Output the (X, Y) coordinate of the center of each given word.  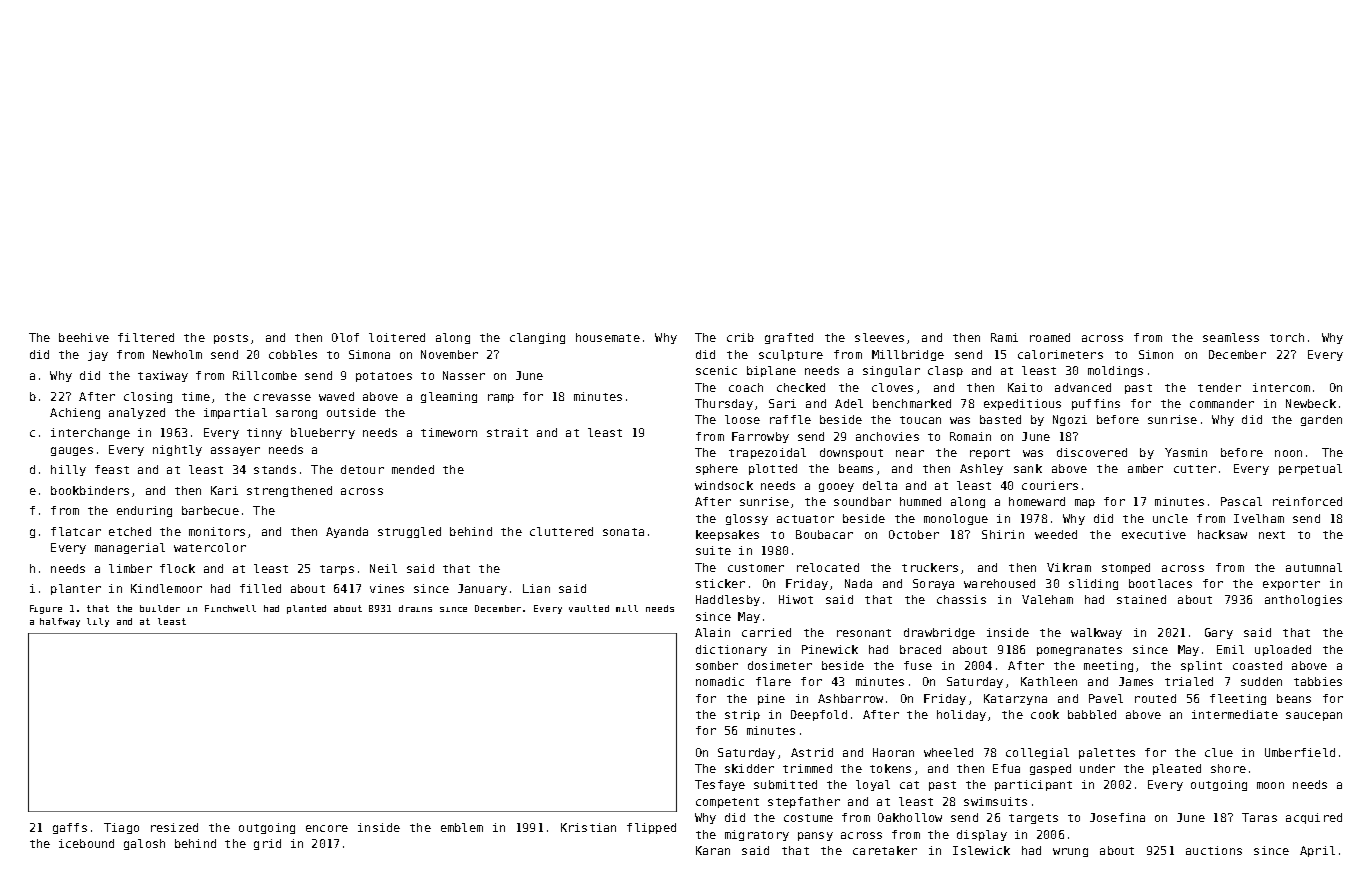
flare (773, 681)
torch (1287, 337)
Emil (1230, 649)
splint (1201, 666)
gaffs (70, 828)
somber (717, 665)
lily (98, 622)
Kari (224, 490)
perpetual (1310, 469)
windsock (724, 485)
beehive (84, 337)
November (449, 354)
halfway (60, 622)
